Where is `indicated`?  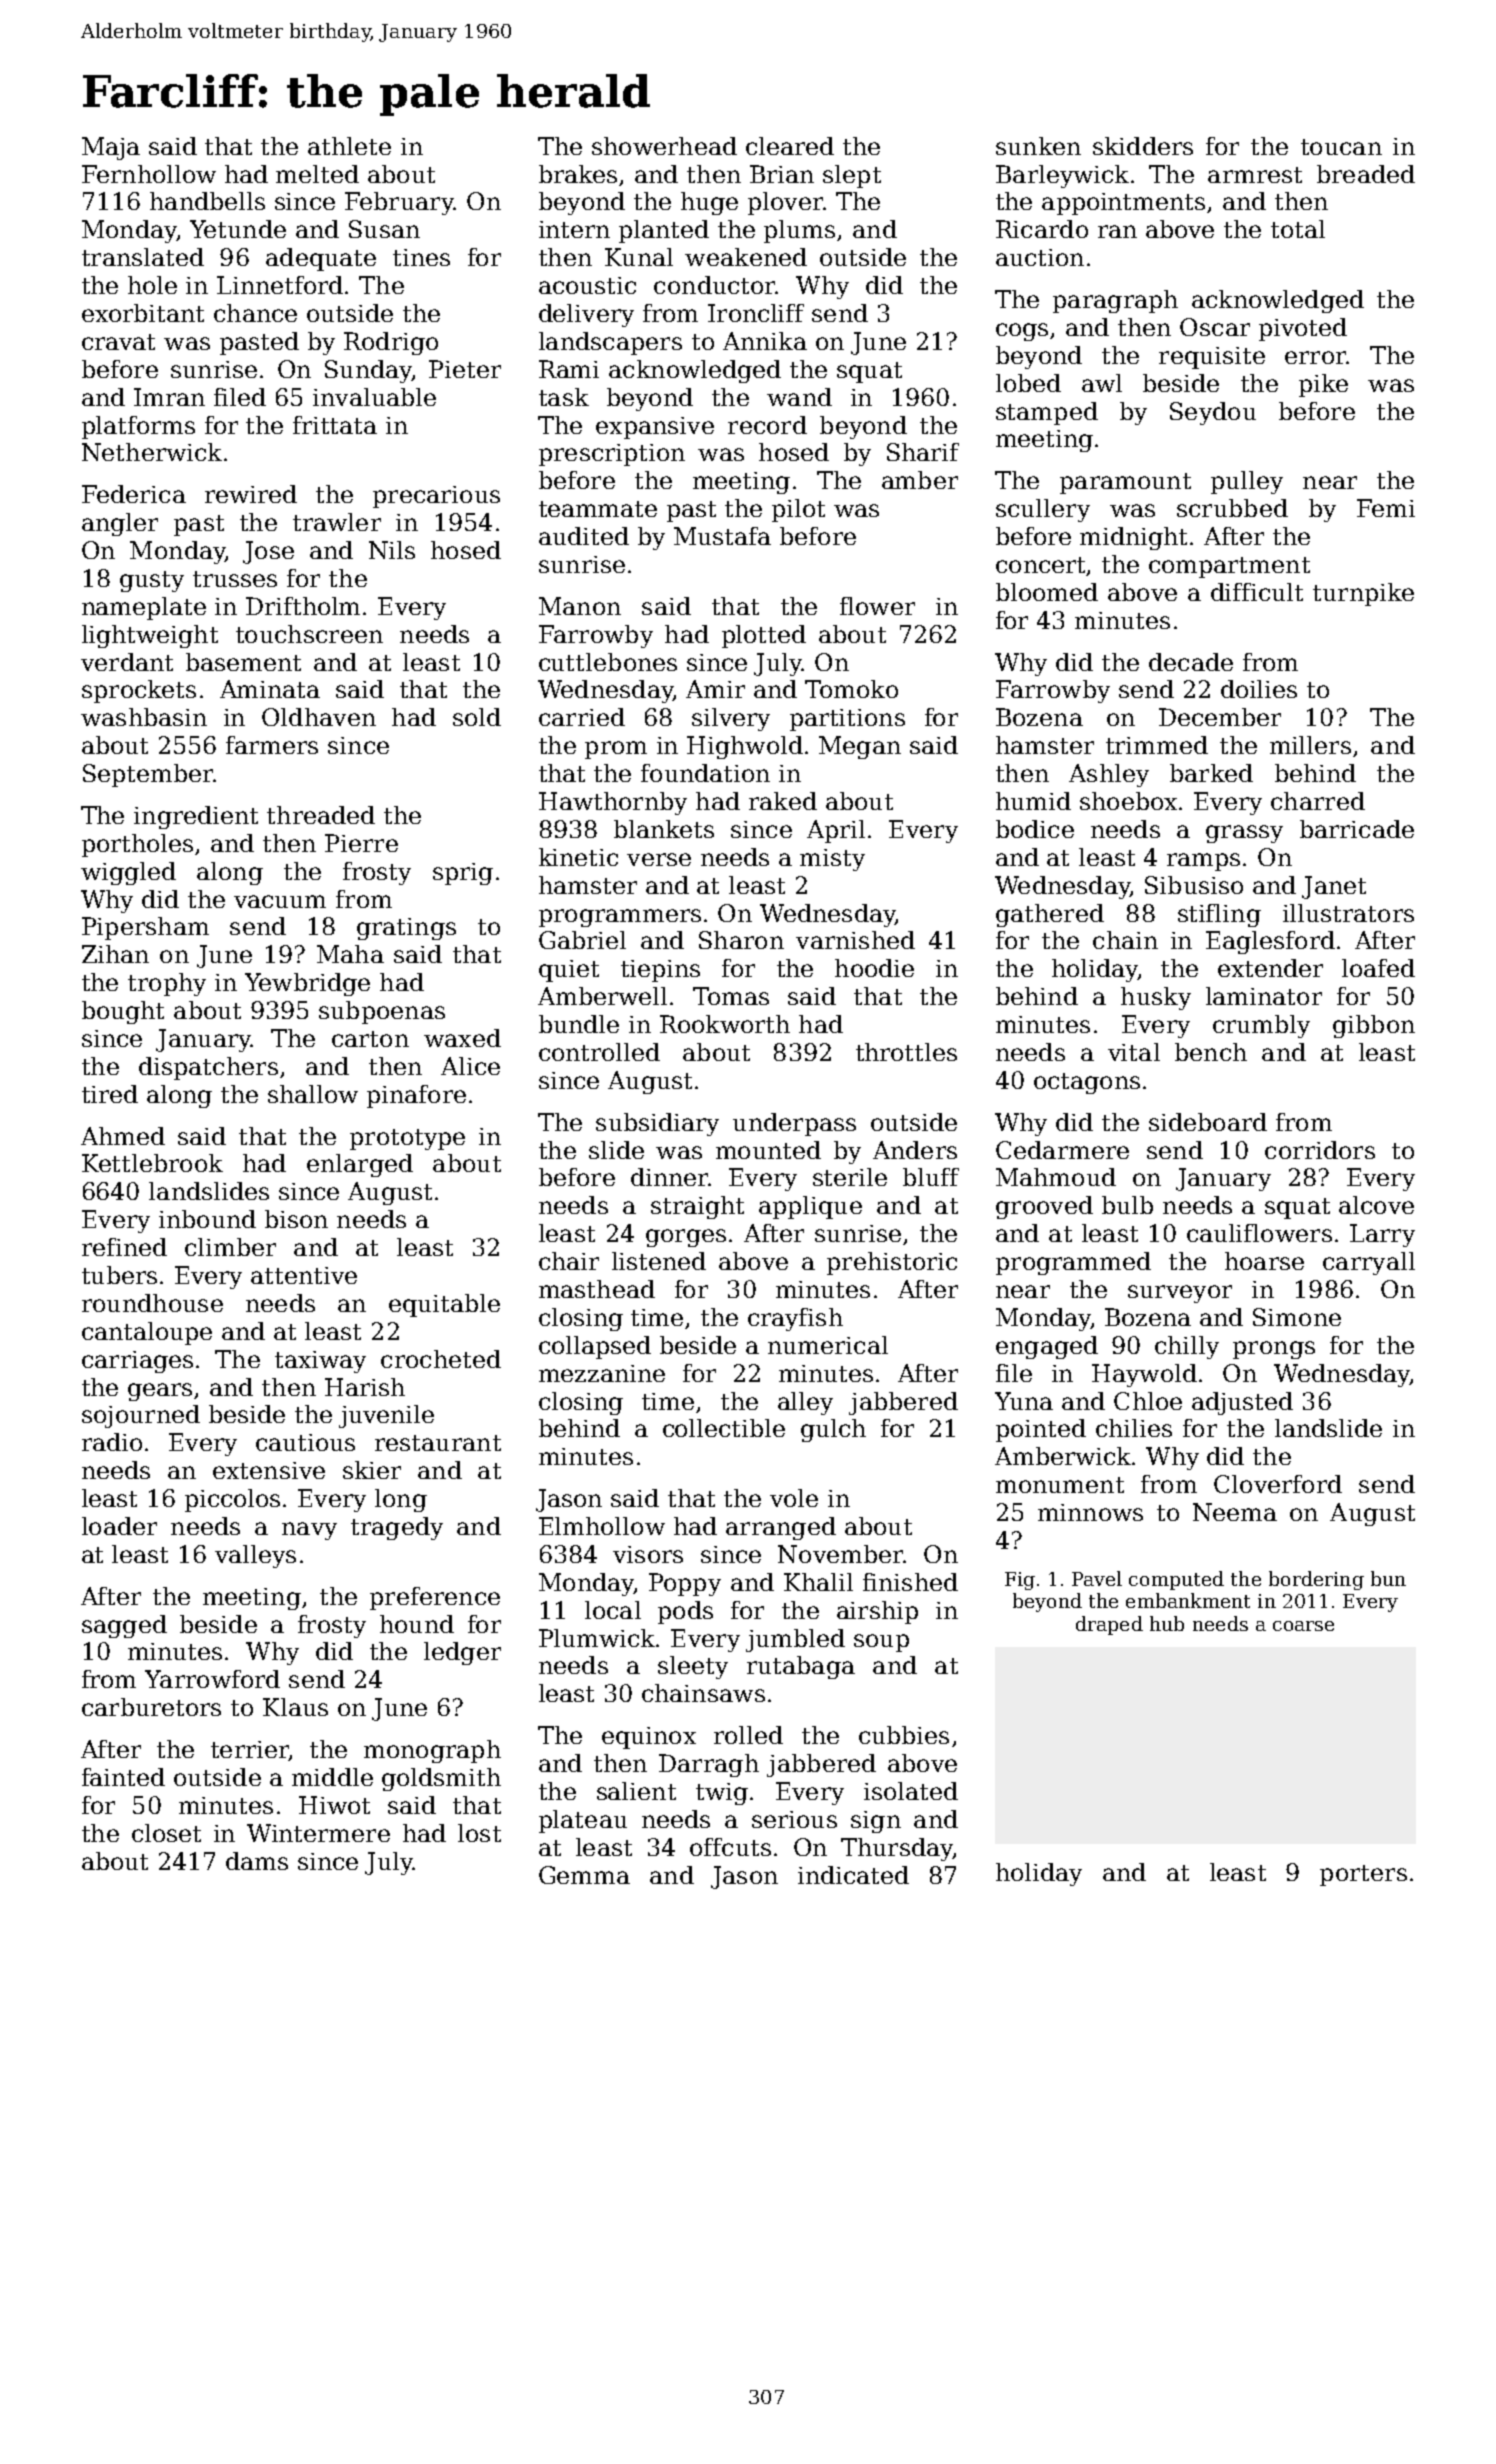 indicated is located at coordinates (853, 1875).
